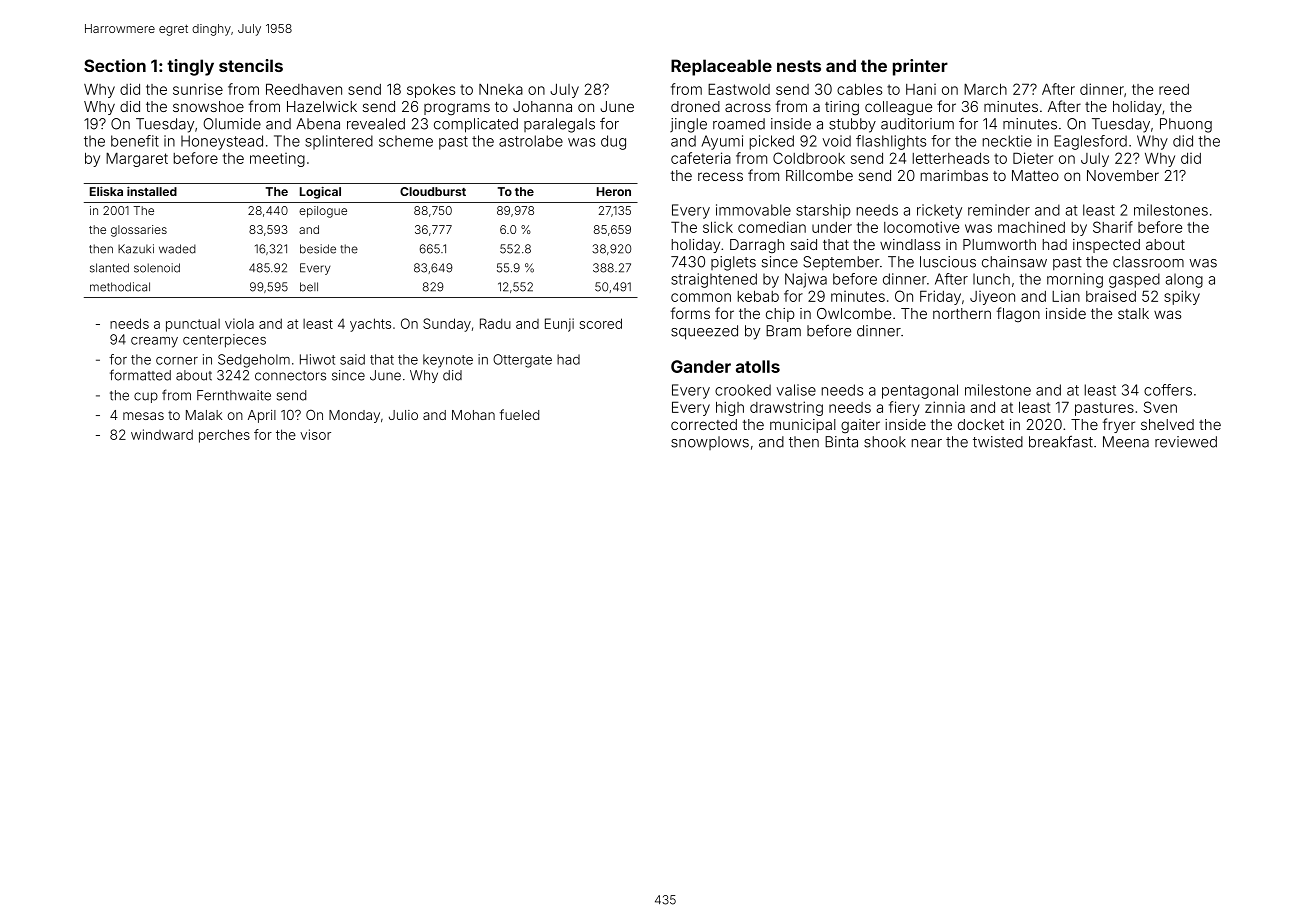 The image size is (1308, 924). What do you see at coordinates (1033, 158) in the screenshot?
I see `Dieter` at bounding box center [1033, 158].
